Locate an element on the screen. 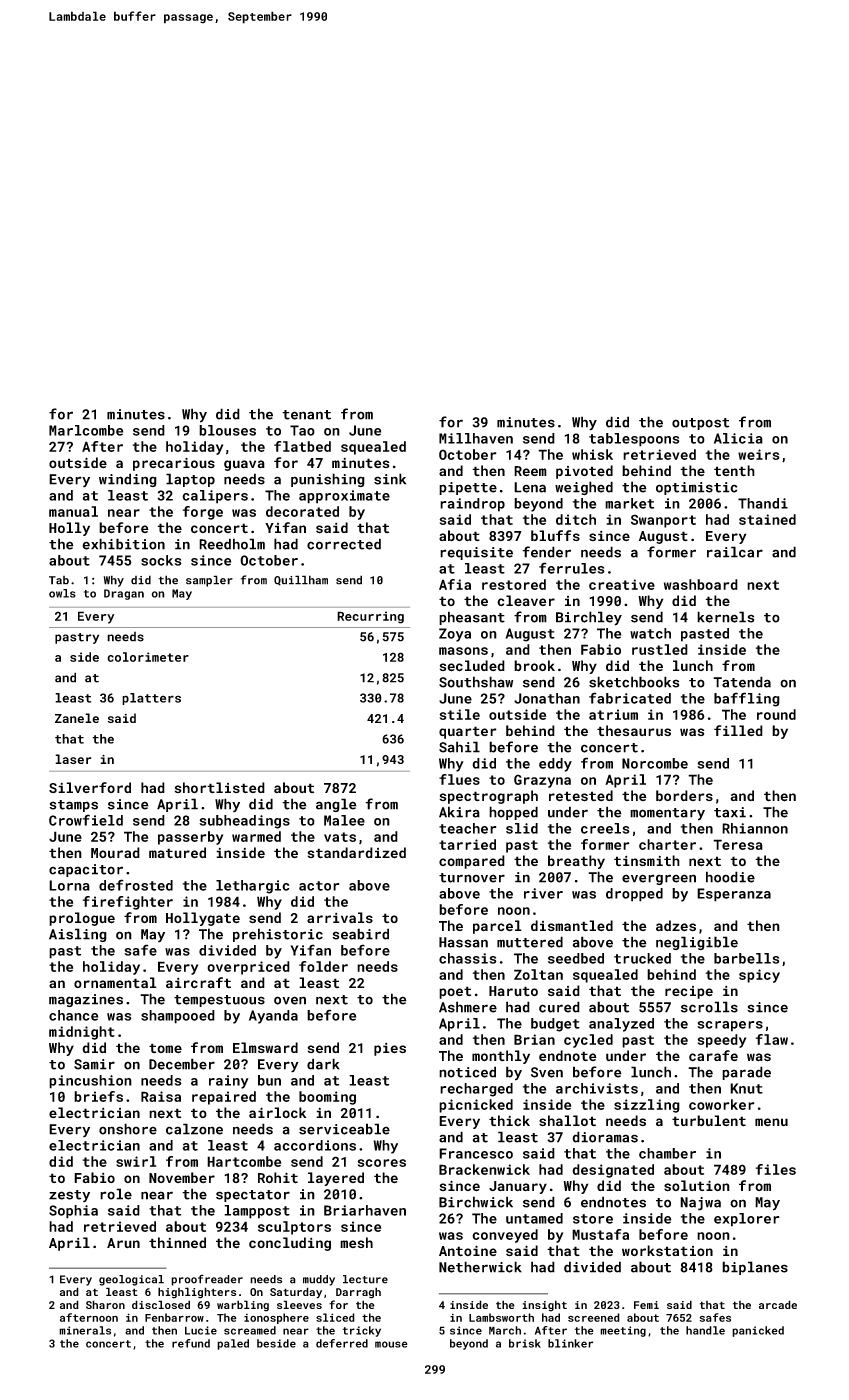 The width and height of the screenshot is (849, 1400). Thandi is located at coordinates (763, 503).
